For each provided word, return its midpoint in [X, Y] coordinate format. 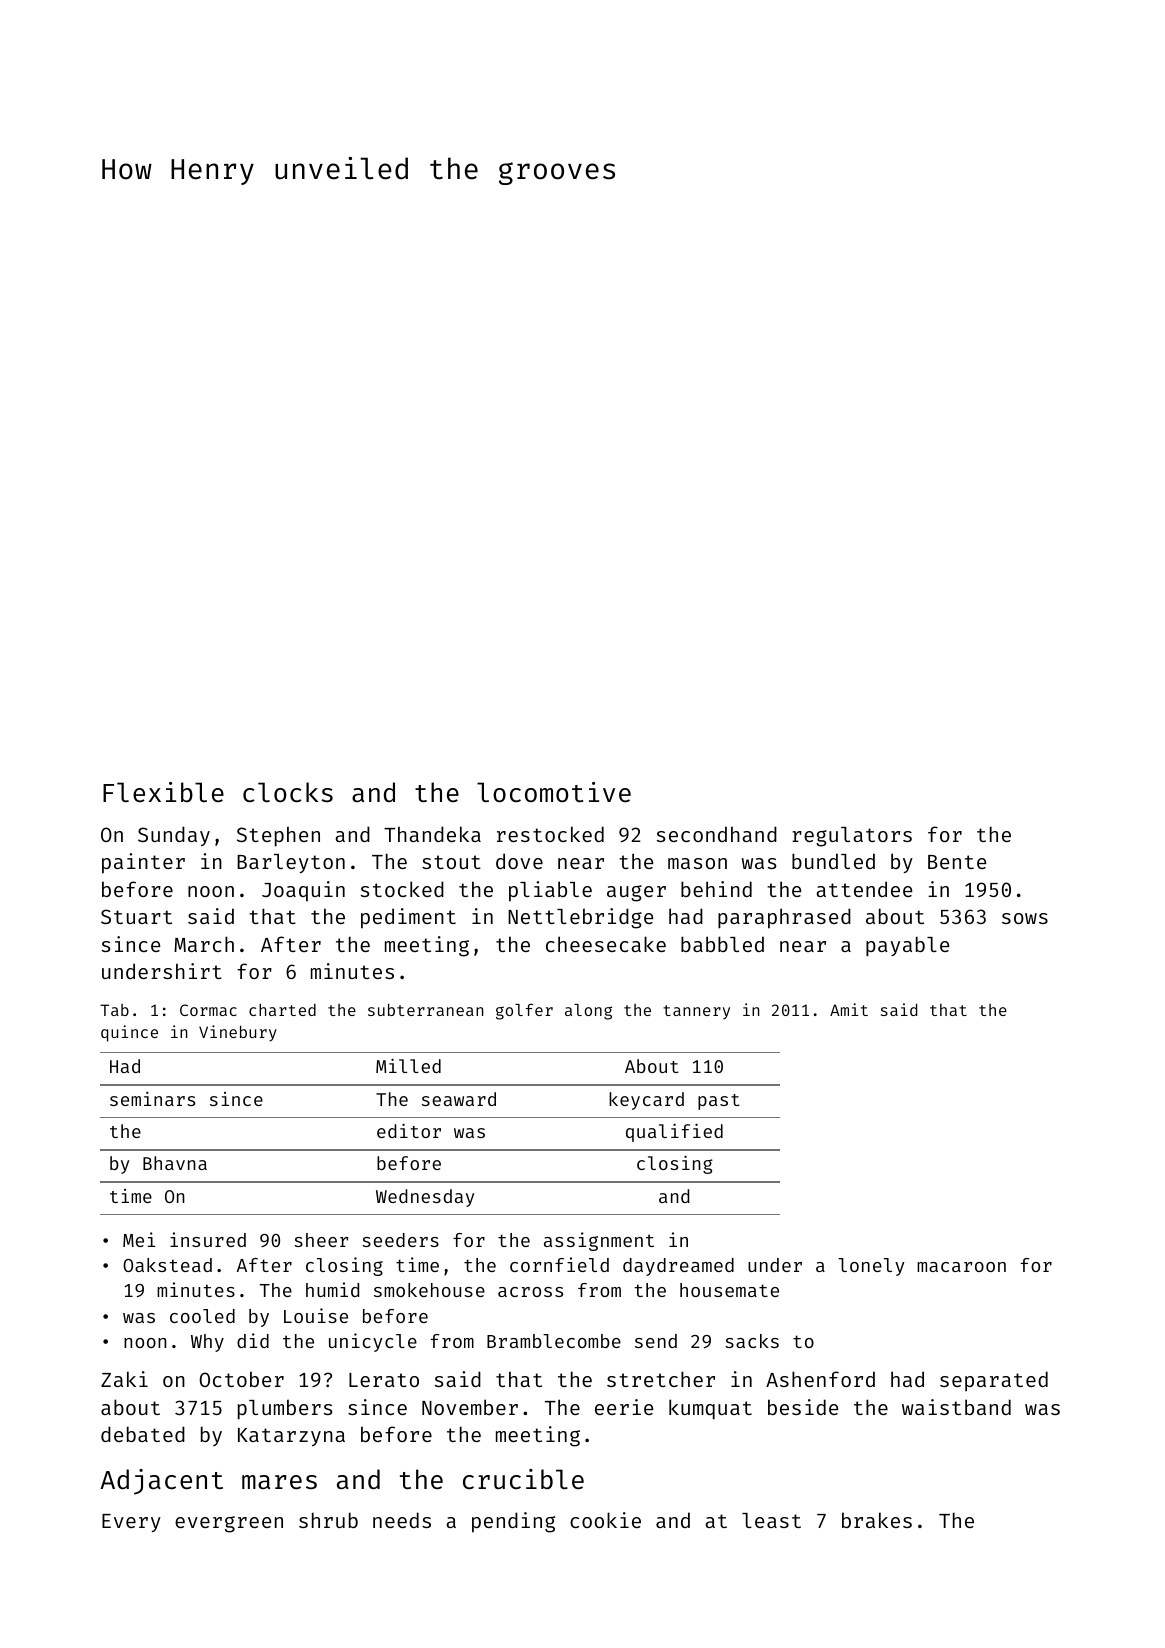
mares [279, 1482]
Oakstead [167, 1265]
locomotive [554, 792]
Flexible [163, 792]
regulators [852, 837]
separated [994, 1381]
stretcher [661, 1379]
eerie [624, 1407]
